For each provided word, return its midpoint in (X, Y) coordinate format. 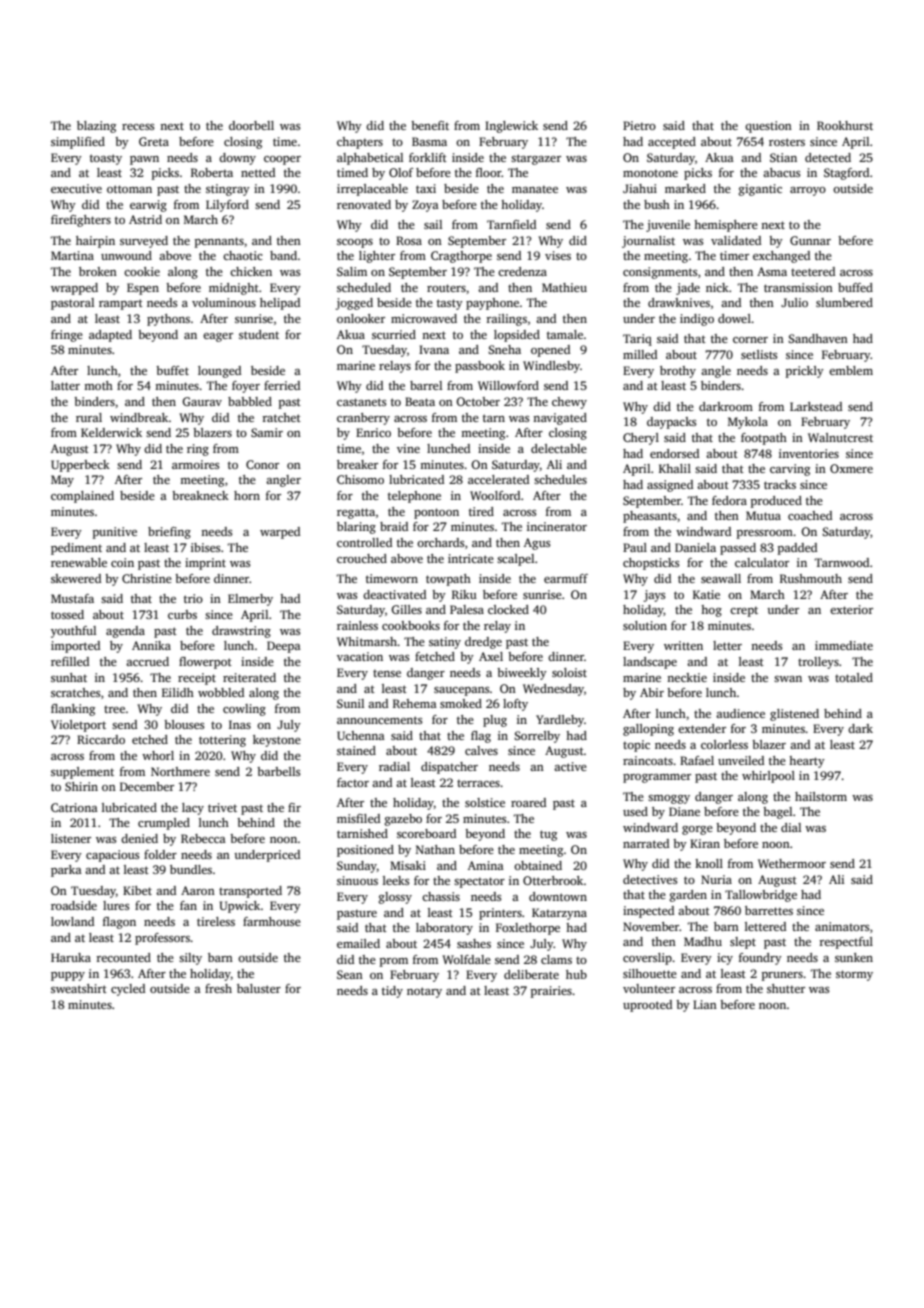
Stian (783, 157)
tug (548, 835)
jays (654, 596)
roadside (74, 905)
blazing (96, 127)
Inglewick (511, 127)
